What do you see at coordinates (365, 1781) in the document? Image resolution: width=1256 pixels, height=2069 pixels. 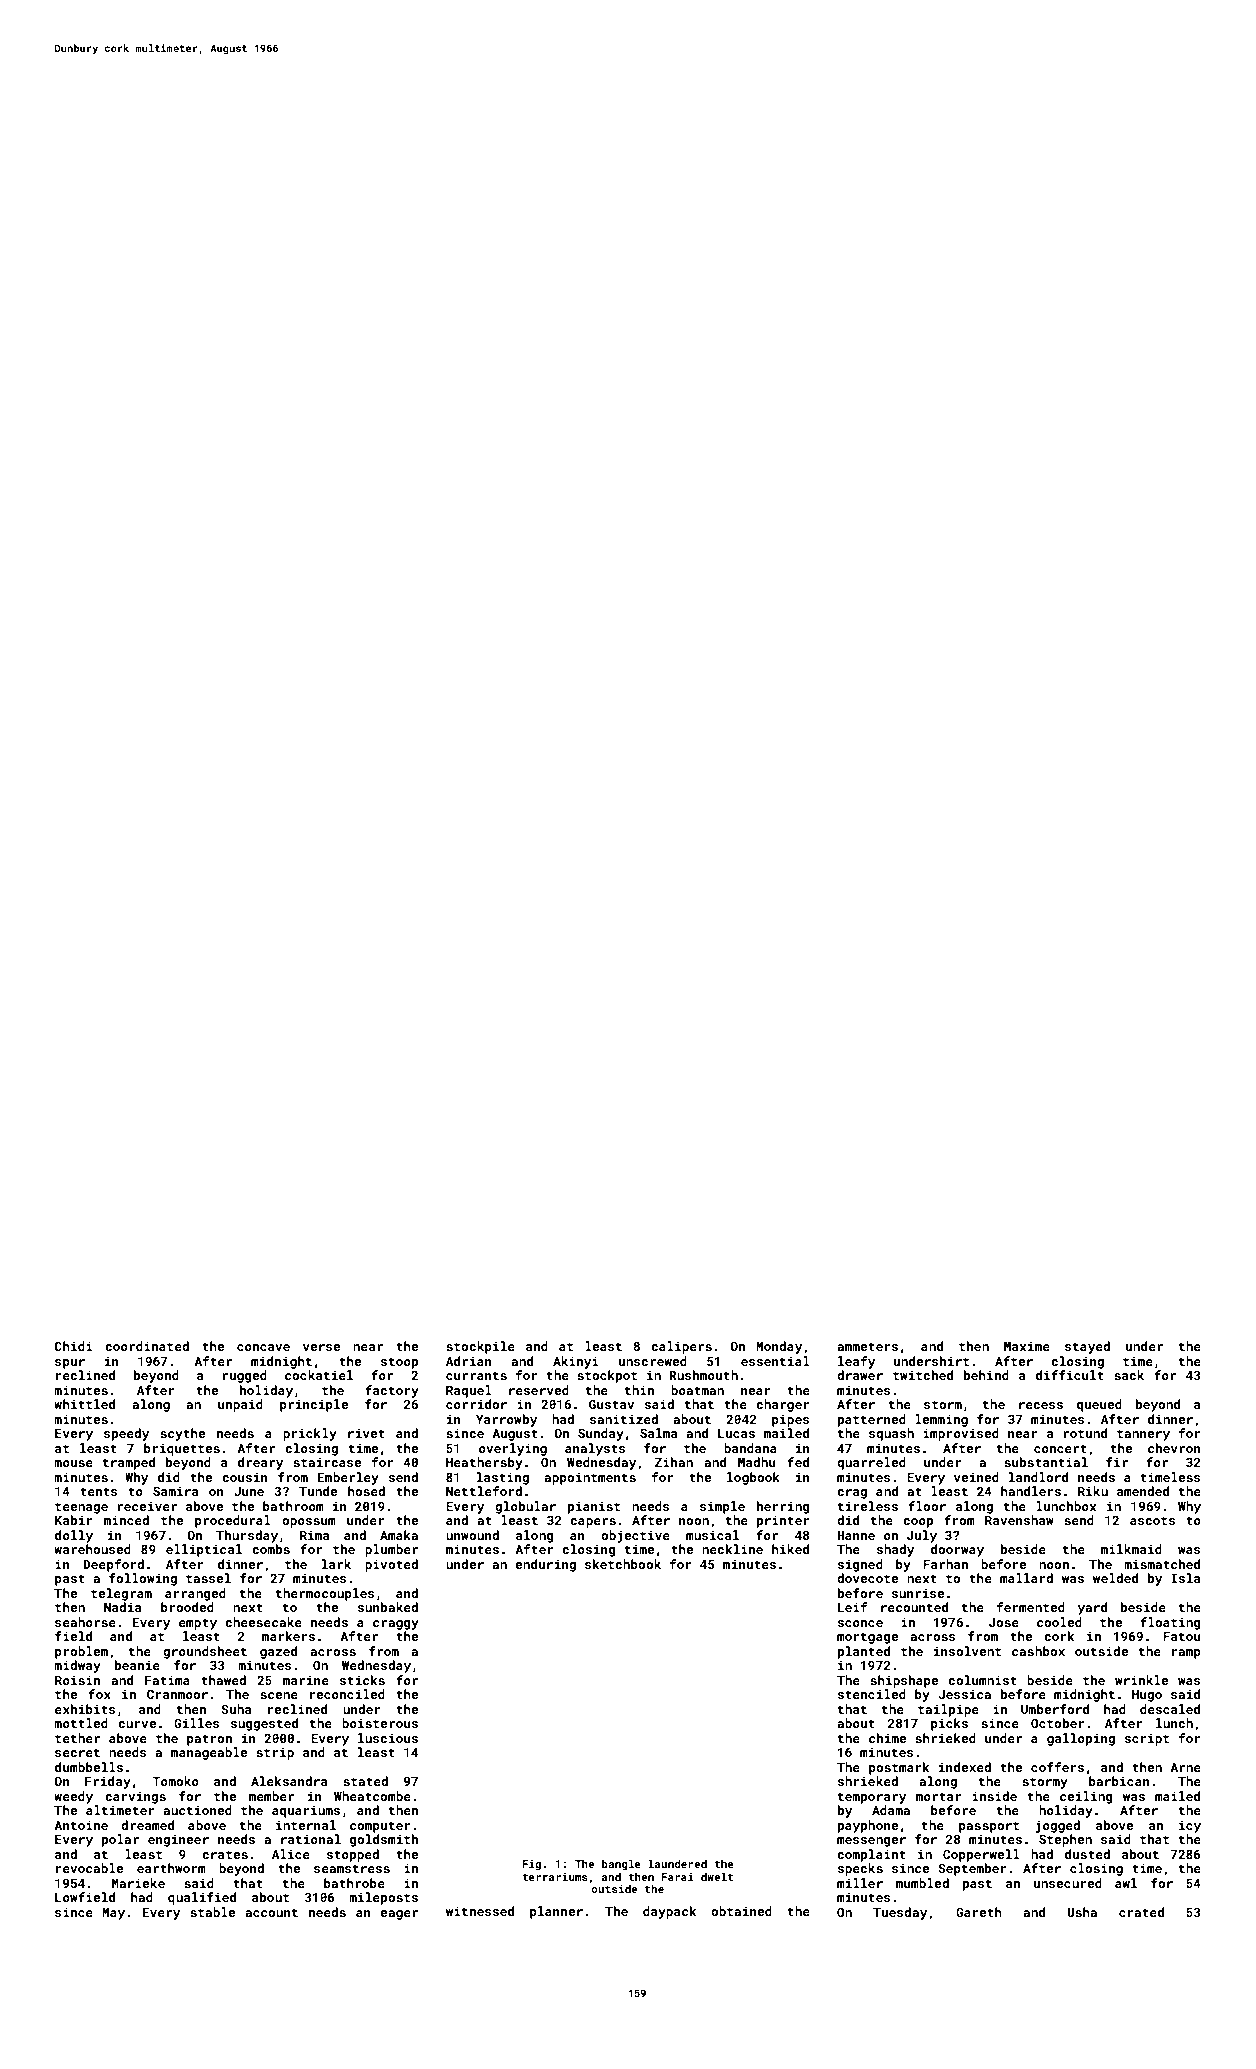 I see `stated` at bounding box center [365, 1781].
